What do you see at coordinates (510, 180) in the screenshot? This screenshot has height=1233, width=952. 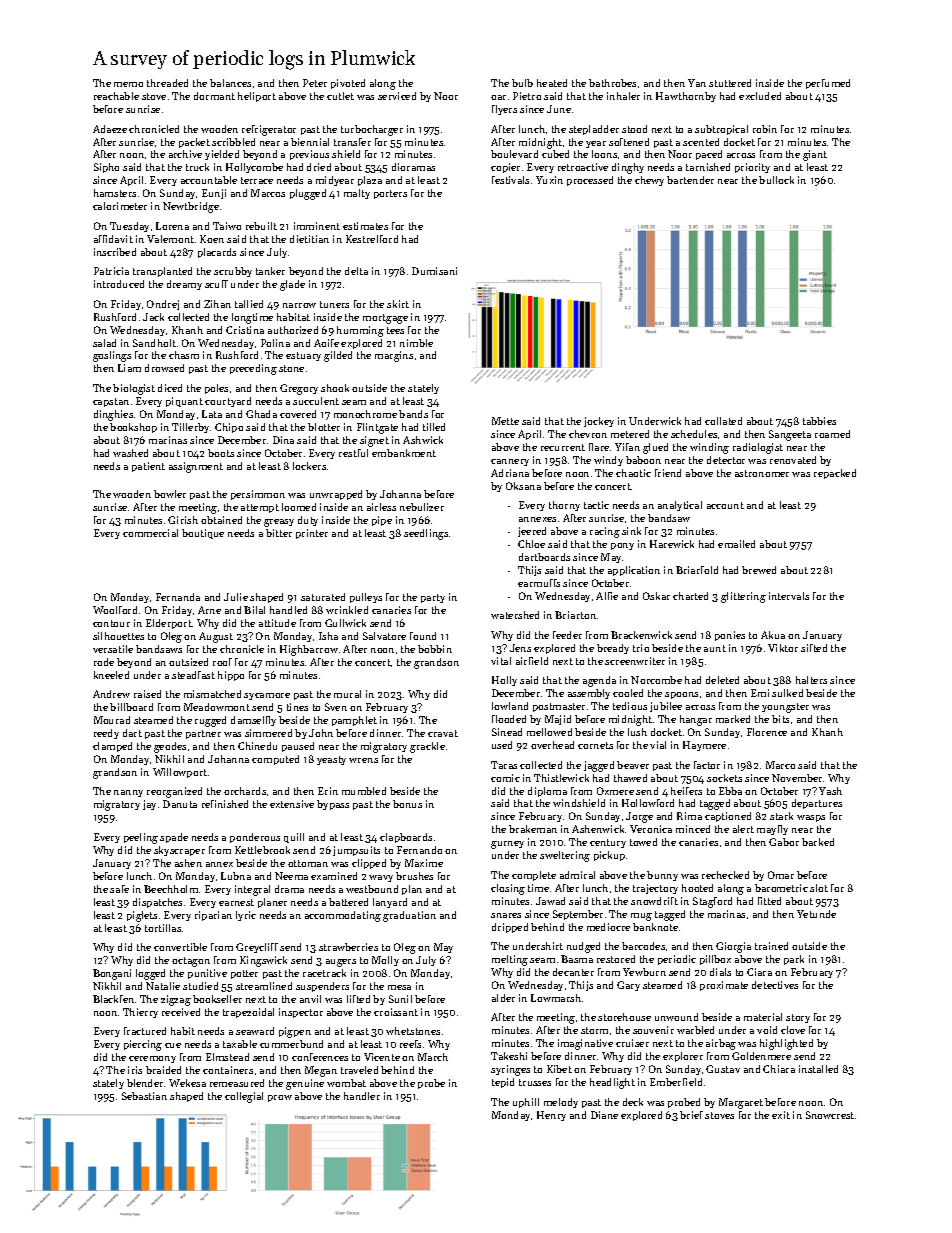 I see `festivals` at bounding box center [510, 180].
